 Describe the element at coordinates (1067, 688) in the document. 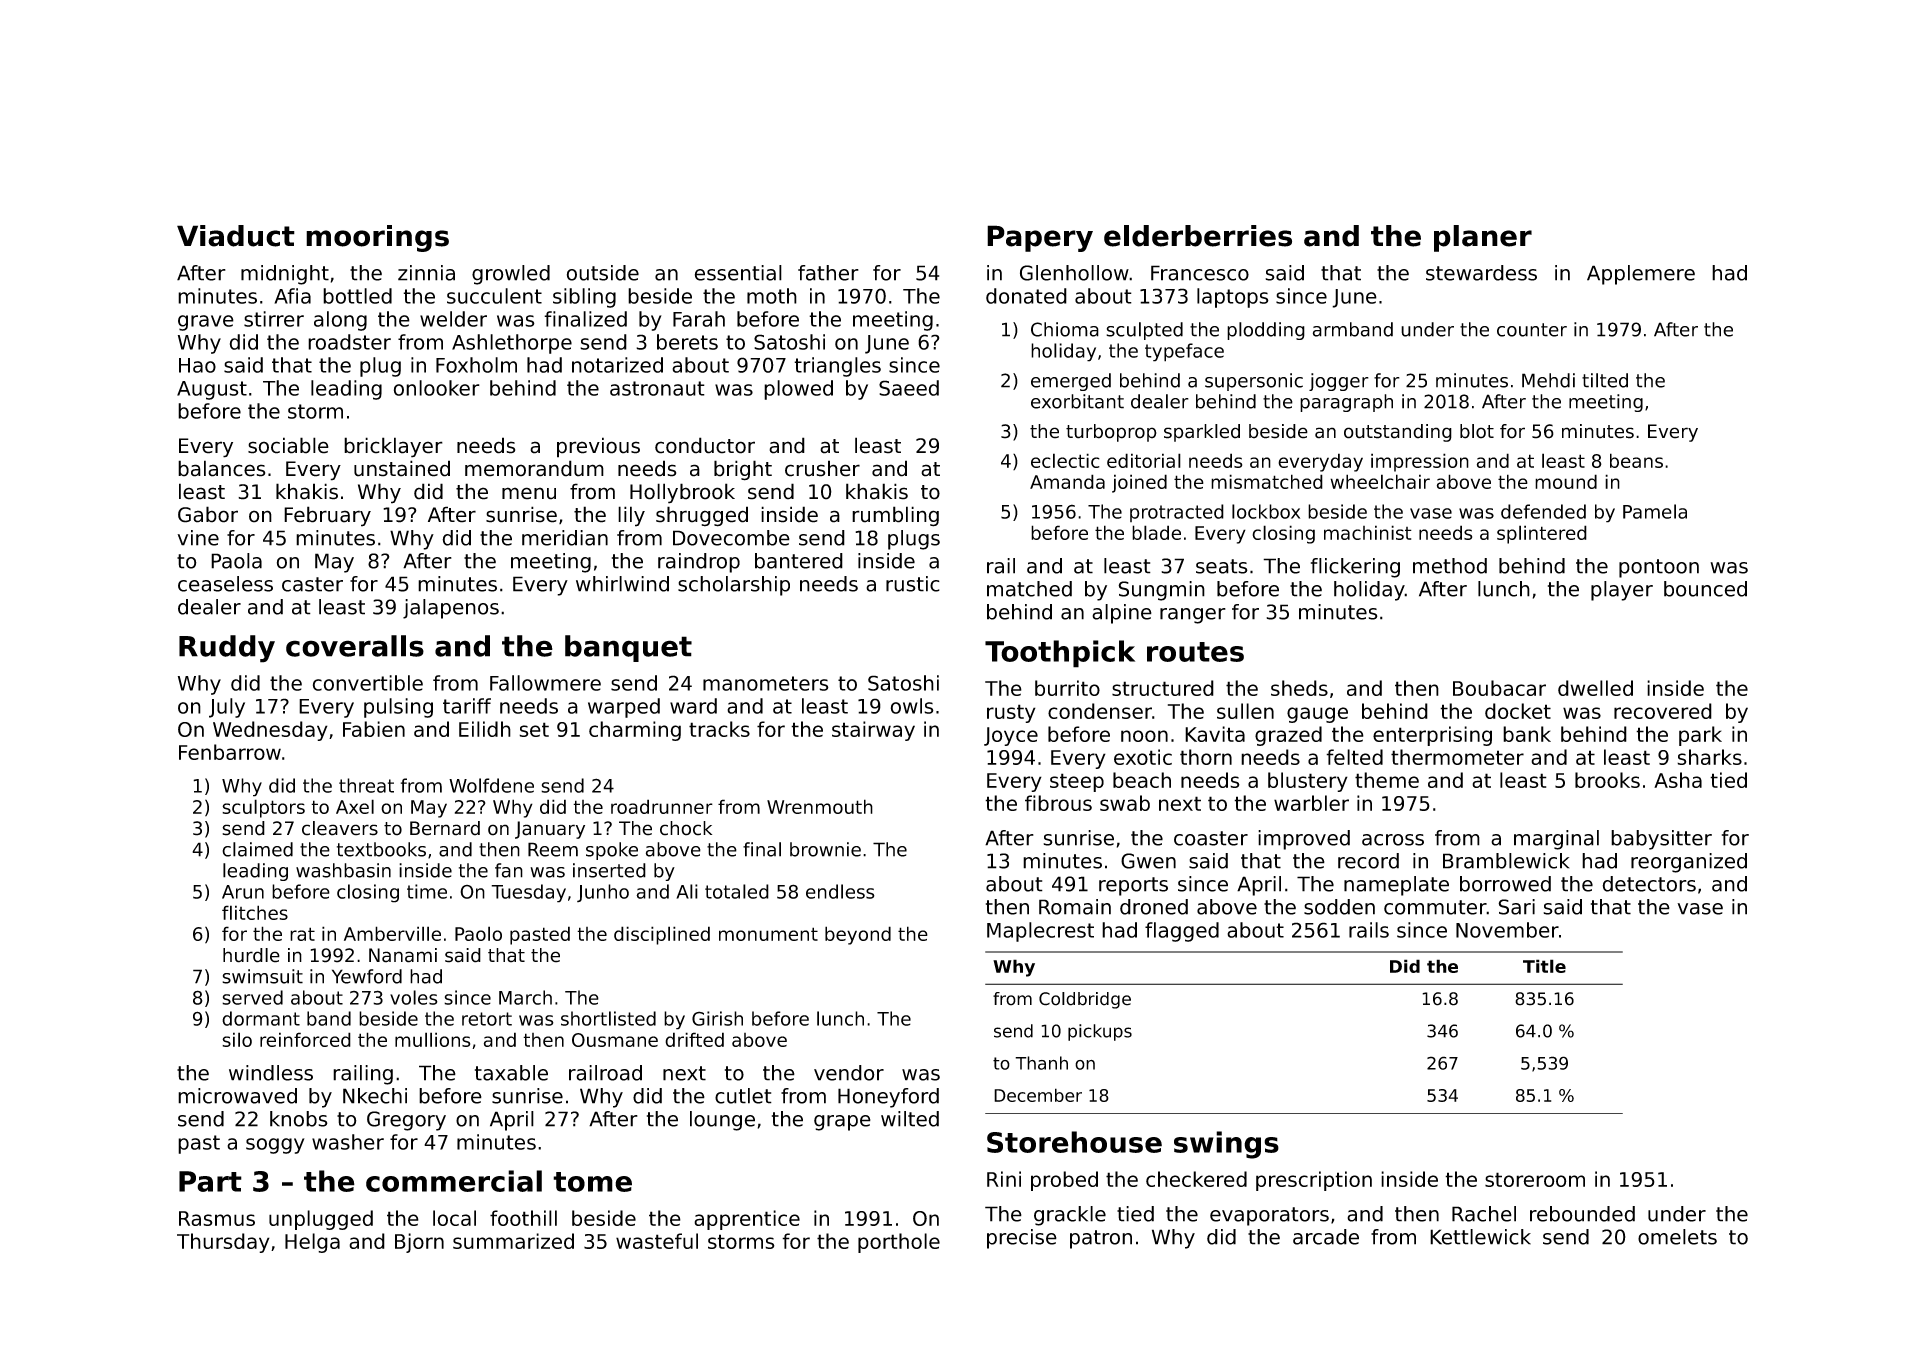

I see `burrito` at that location.
